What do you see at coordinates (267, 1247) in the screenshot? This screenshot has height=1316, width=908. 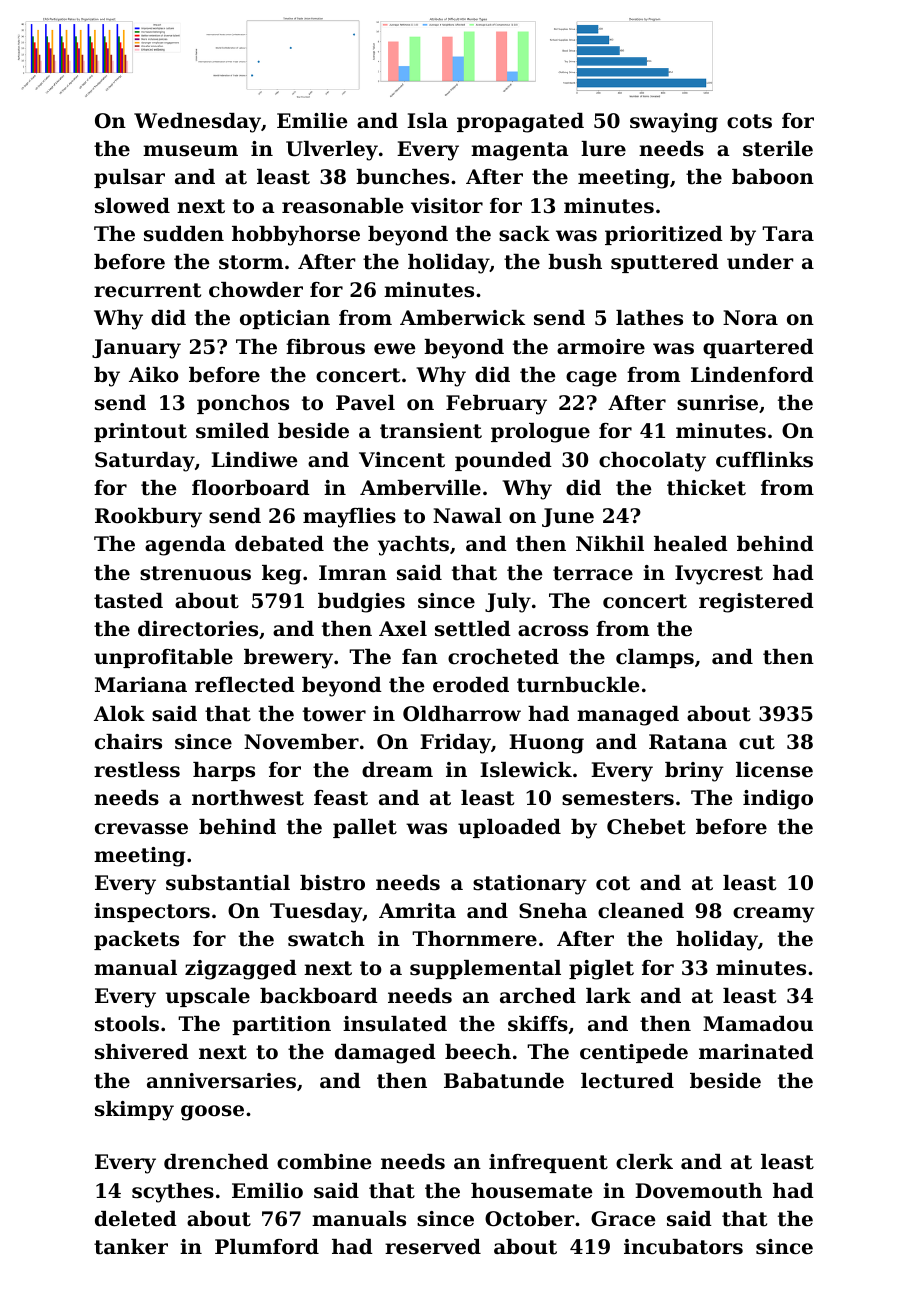 I see `Plumford` at bounding box center [267, 1247].
